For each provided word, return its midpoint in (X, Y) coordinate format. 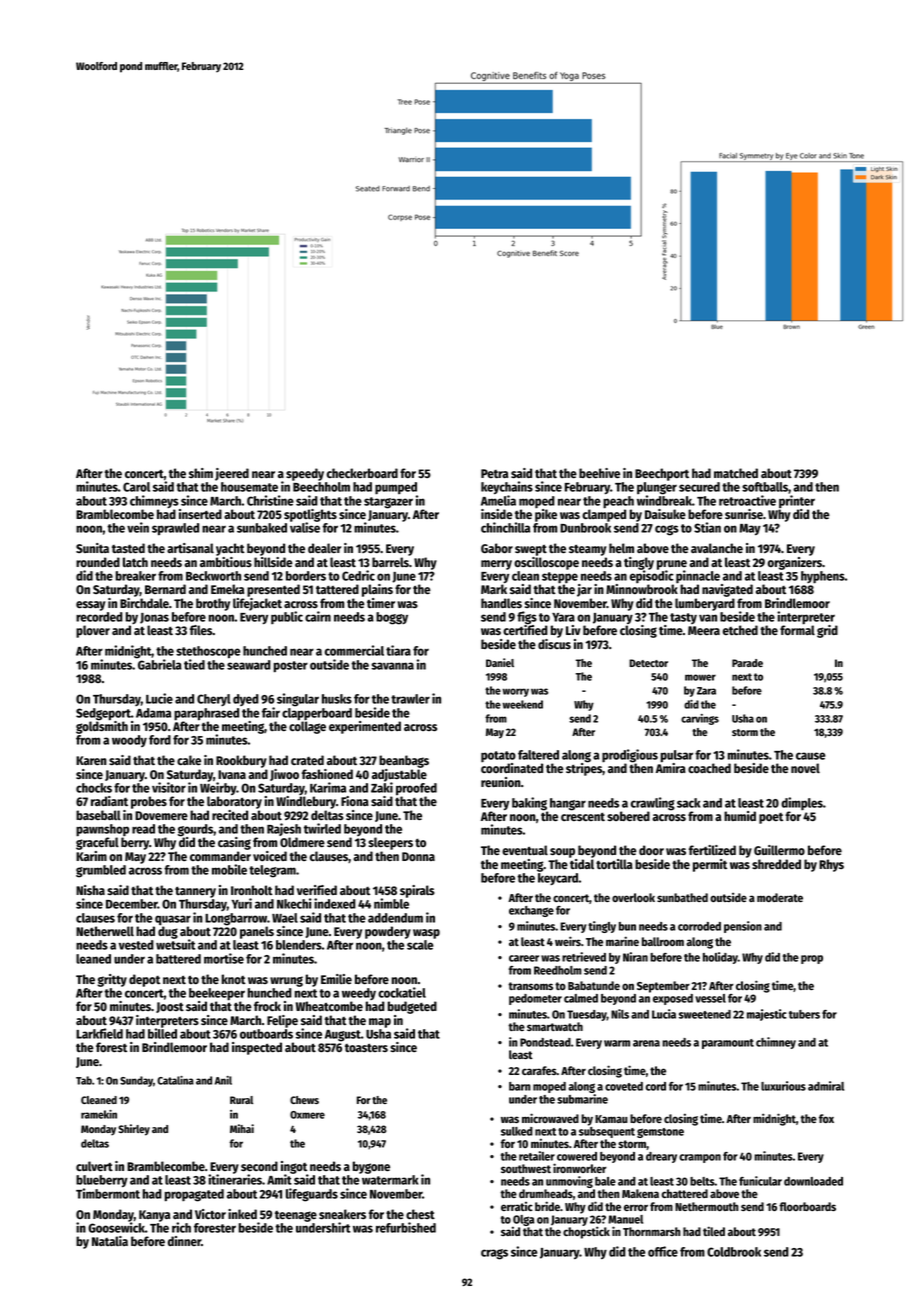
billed (162, 1033)
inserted (200, 514)
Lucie (159, 698)
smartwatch (555, 1026)
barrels (390, 562)
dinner (184, 1241)
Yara (563, 617)
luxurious (783, 1086)
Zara (706, 691)
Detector (648, 663)
